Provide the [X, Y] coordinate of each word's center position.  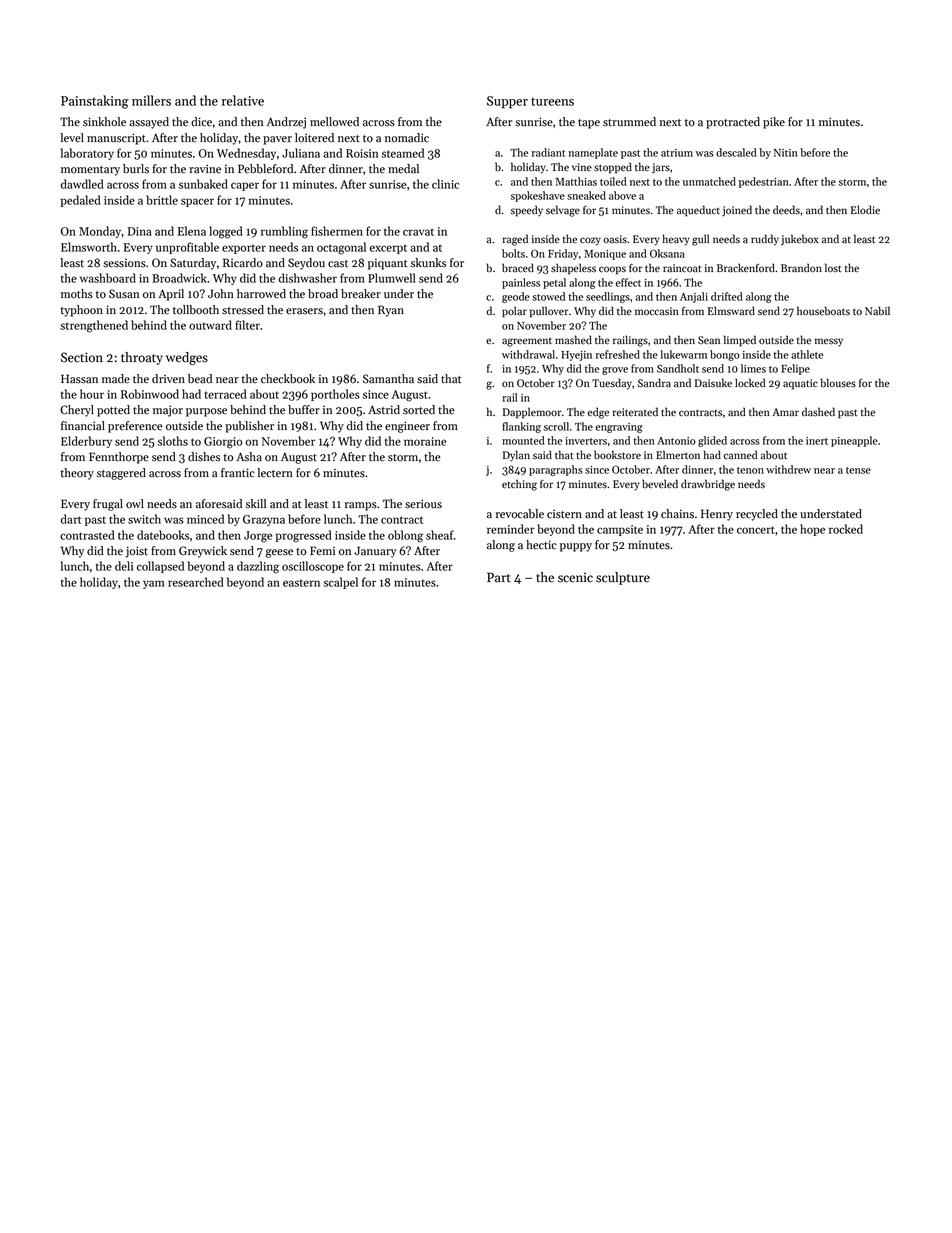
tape [589, 124]
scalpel [341, 583]
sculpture [623, 578]
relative [243, 100]
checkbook [288, 379]
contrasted [87, 535]
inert [817, 441]
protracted [733, 123]
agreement [527, 342]
